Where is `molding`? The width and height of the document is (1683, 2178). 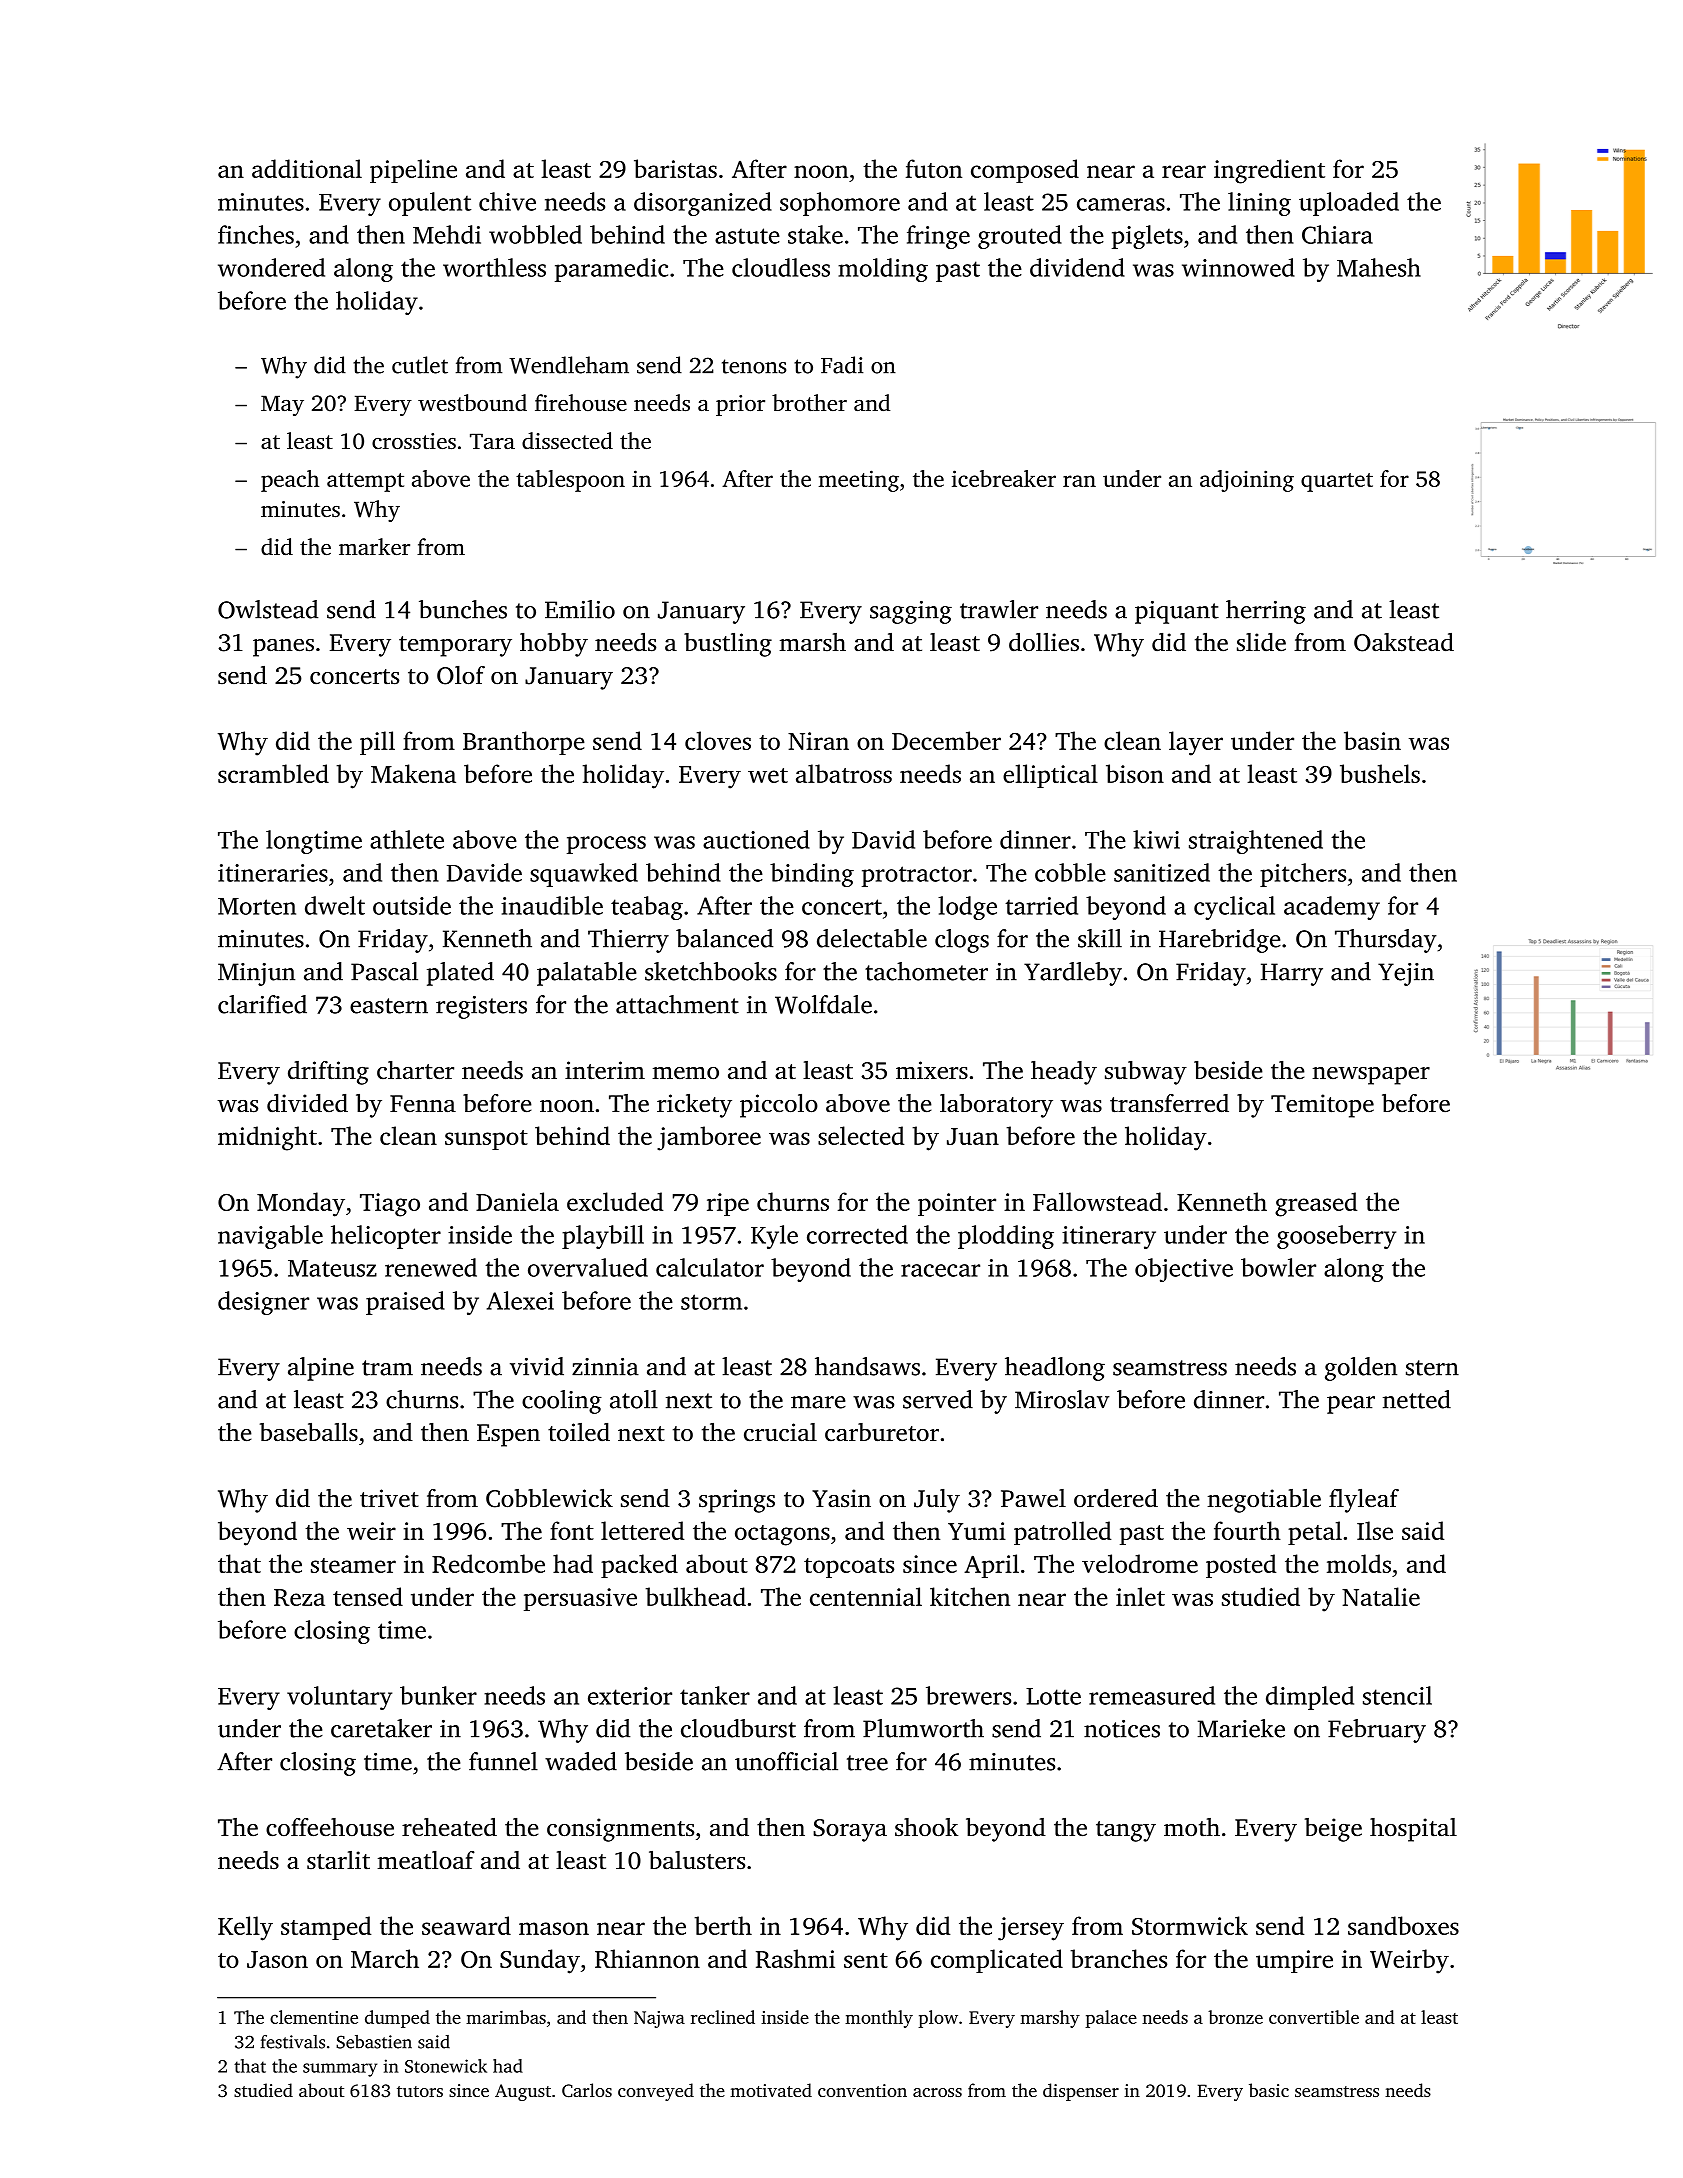 molding is located at coordinates (883, 270).
